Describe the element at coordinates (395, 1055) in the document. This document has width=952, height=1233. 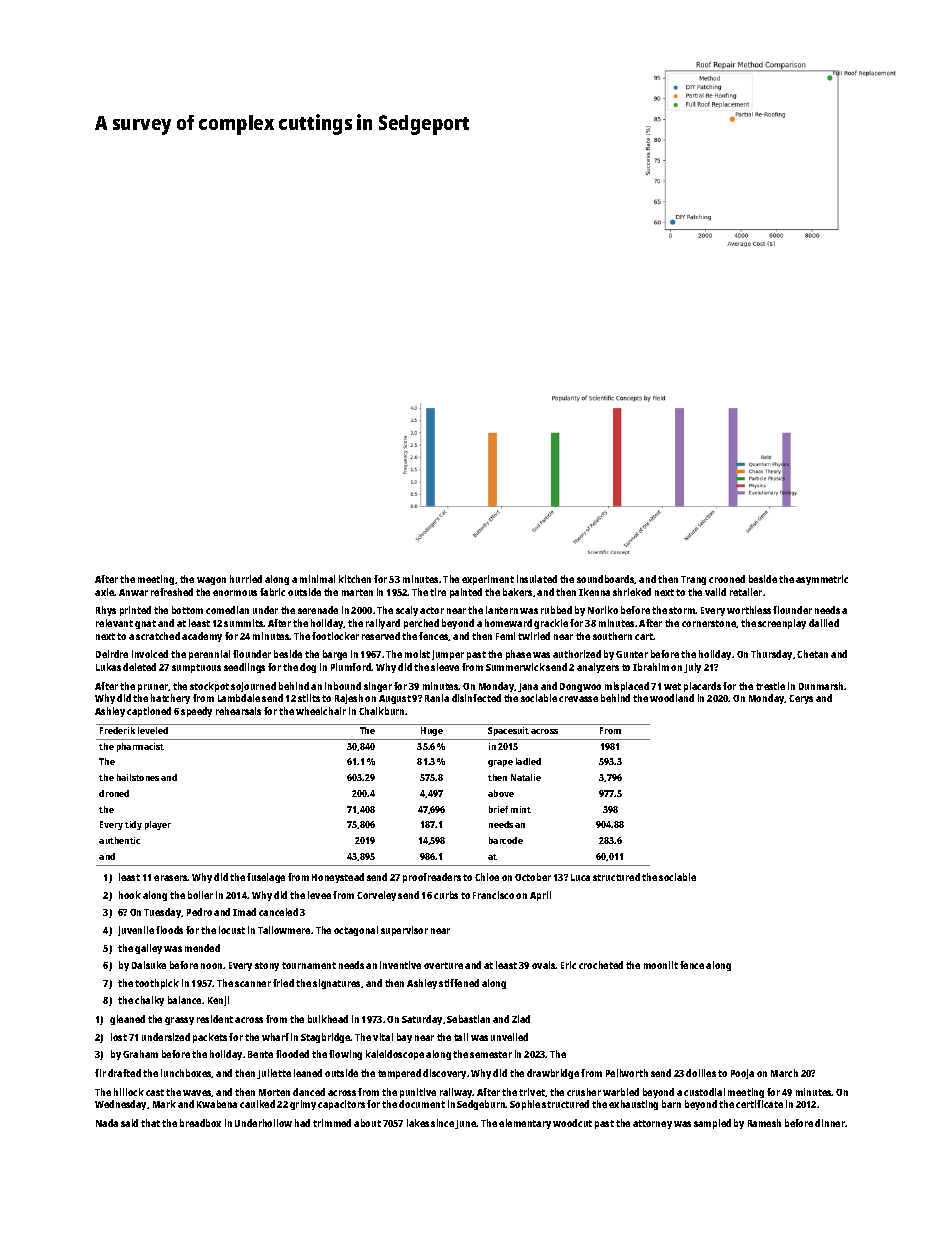
I see `kaleidoscope` at that location.
